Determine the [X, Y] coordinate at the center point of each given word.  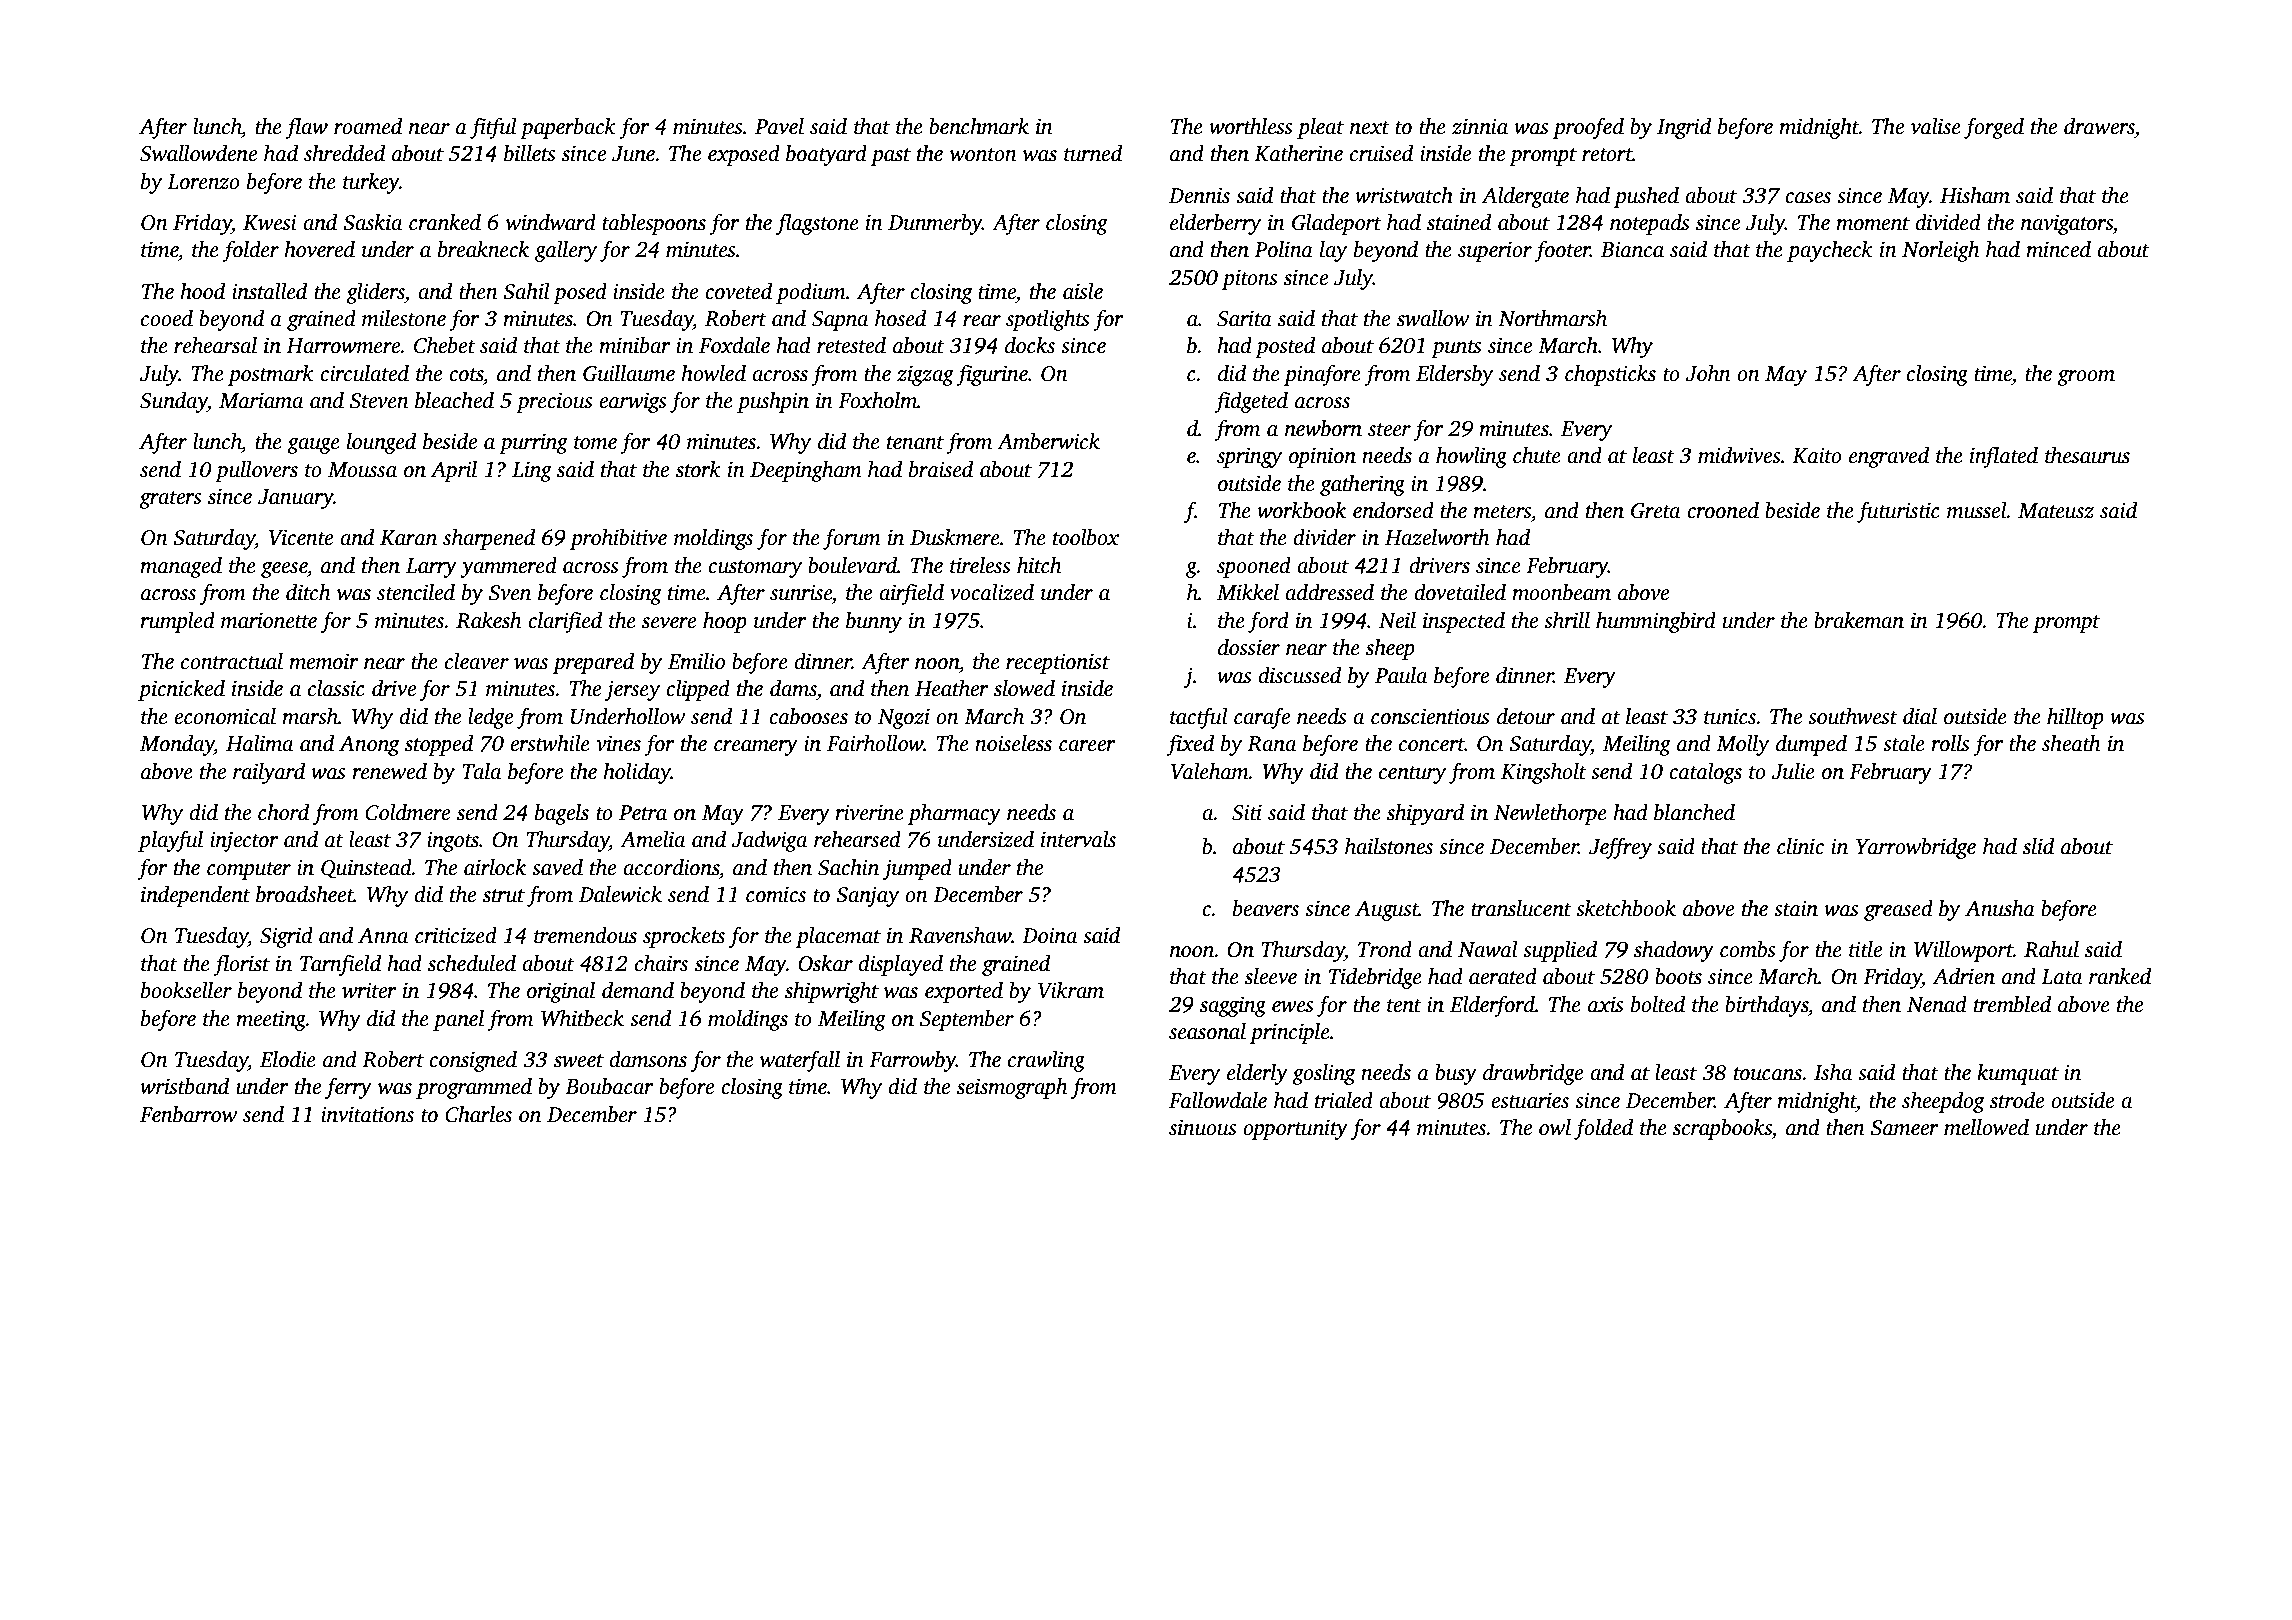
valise [1936, 126]
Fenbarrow [188, 1114]
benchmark [979, 126]
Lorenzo [203, 182]
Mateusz [2056, 511]
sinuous [1203, 1127]
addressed [1329, 592]
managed [181, 567]
